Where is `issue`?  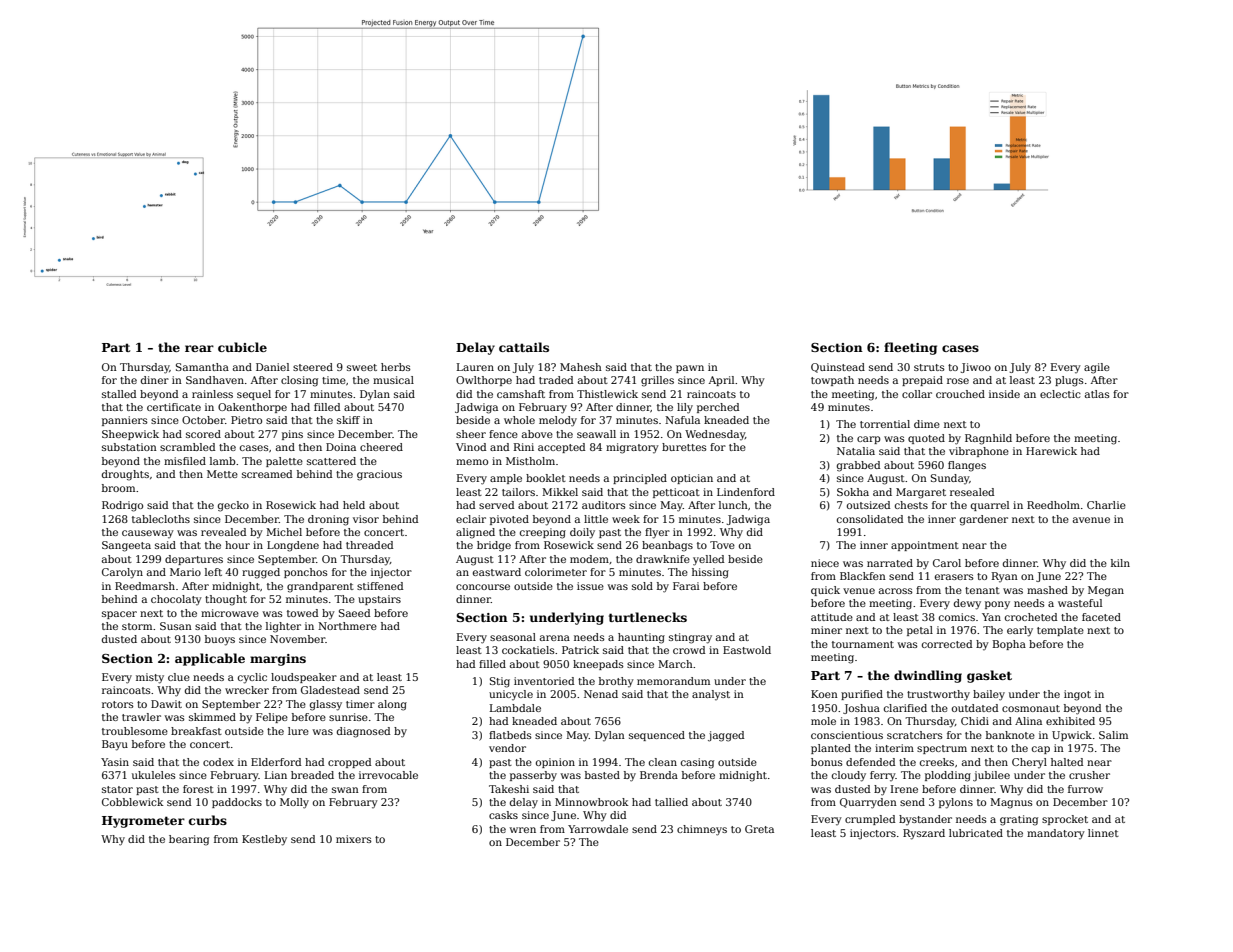
issue is located at coordinates (590, 586).
